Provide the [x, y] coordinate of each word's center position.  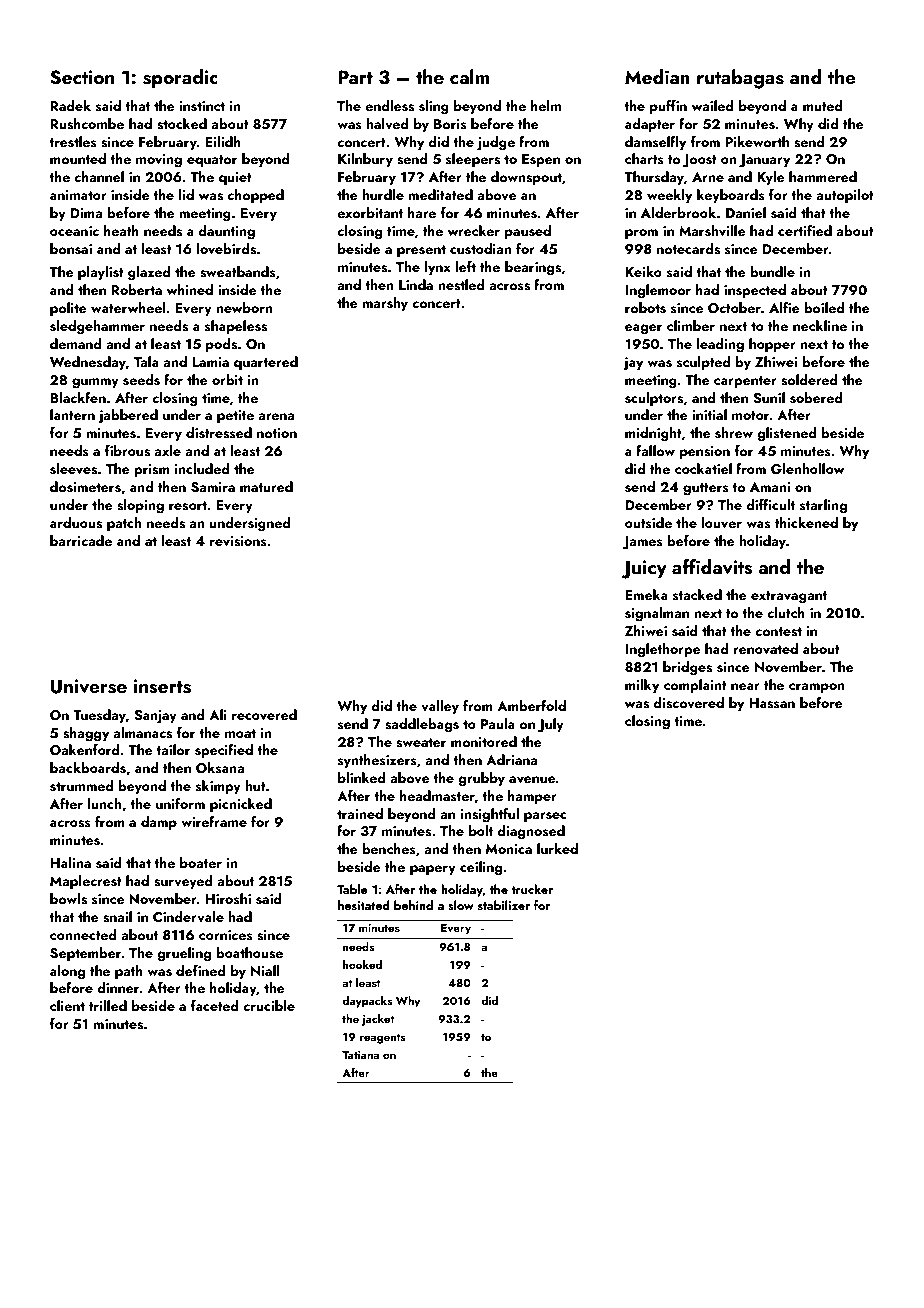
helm [546, 105]
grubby [481, 779]
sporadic [180, 78]
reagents [383, 1039]
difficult [770, 504]
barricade [81, 540]
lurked [557, 848]
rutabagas [740, 79]
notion [277, 433]
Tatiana [360, 1055]
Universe [89, 686]
